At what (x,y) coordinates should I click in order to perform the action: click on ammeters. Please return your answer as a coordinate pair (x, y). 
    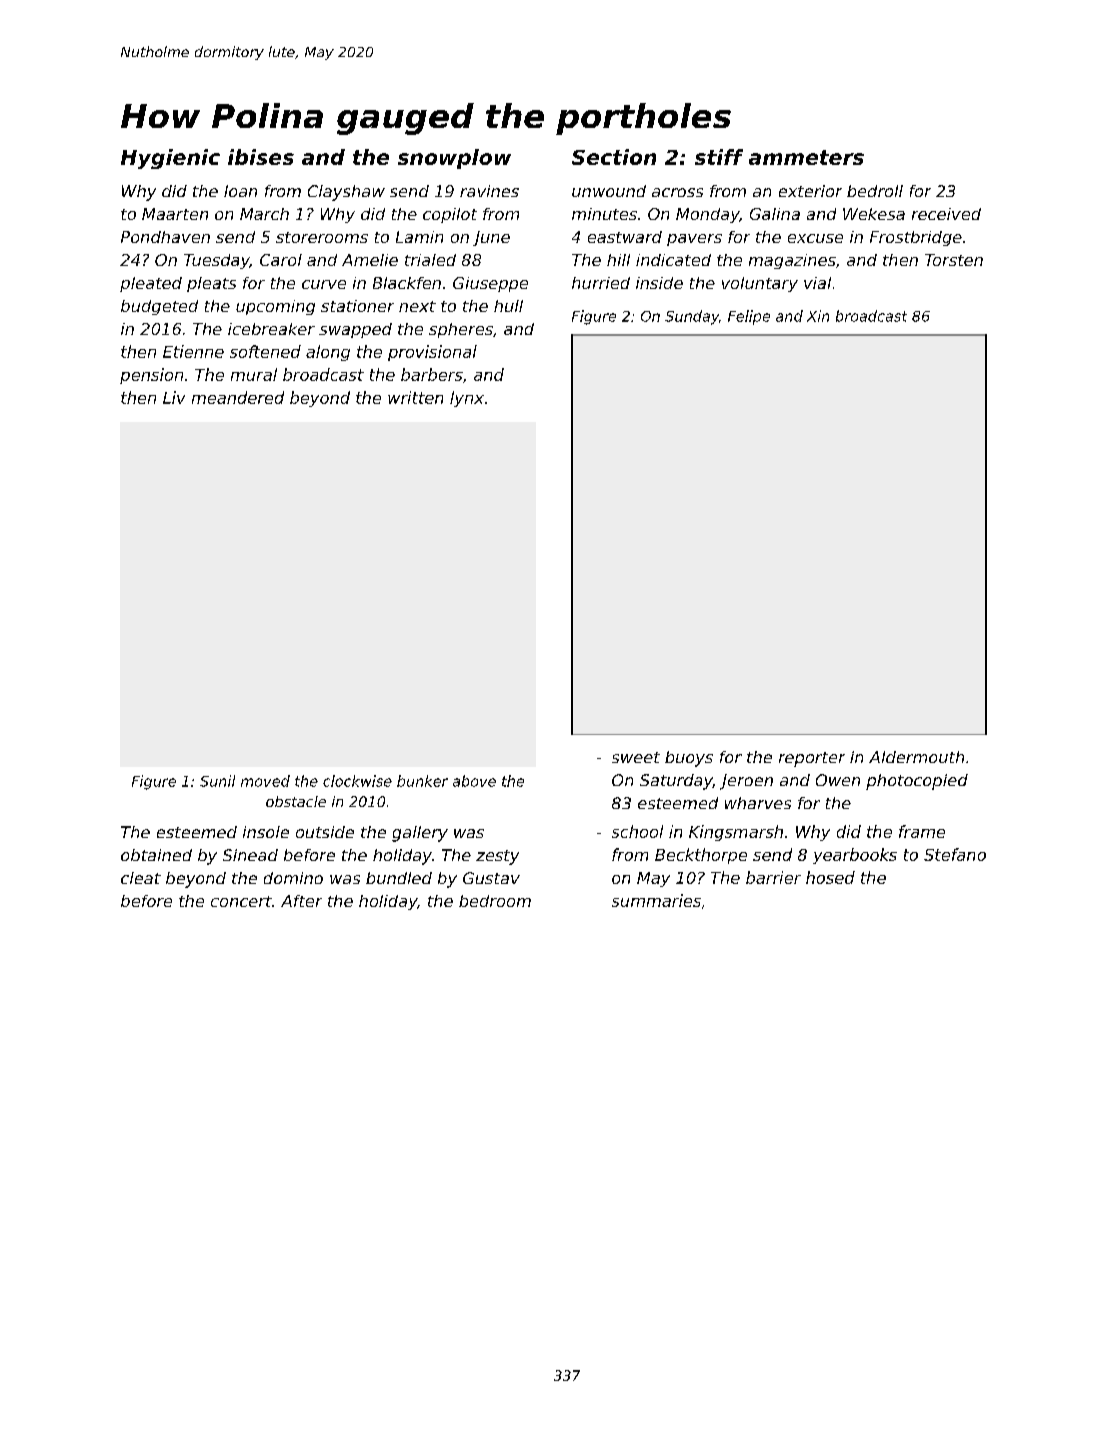
    Looking at the image, I should click on (806, 157).
